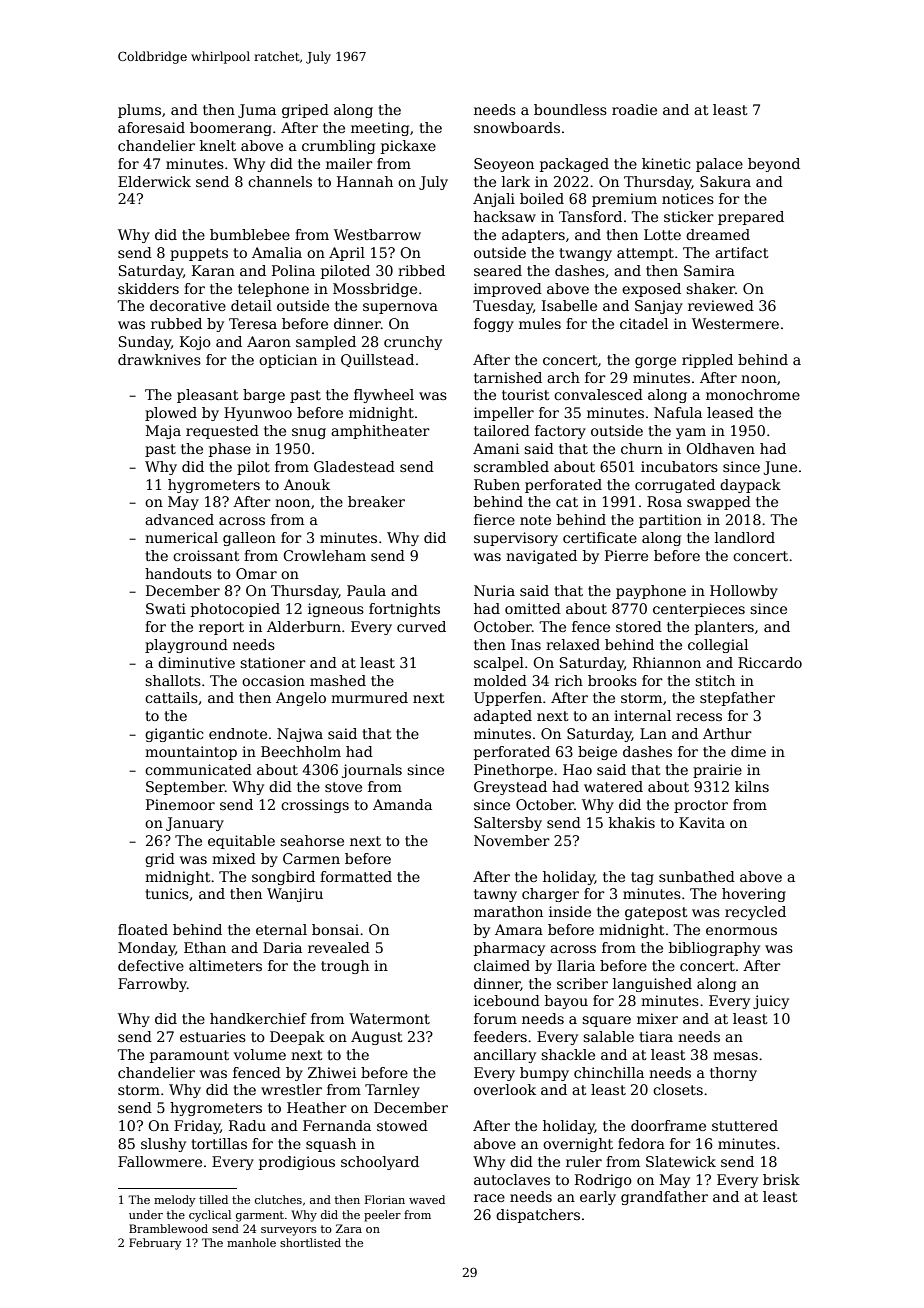 Image resolution: width=924 pixels, height=1308 pixels. Describe the element at coordinates (526, 394) in the screenshot. I see `tourist` at that location.
